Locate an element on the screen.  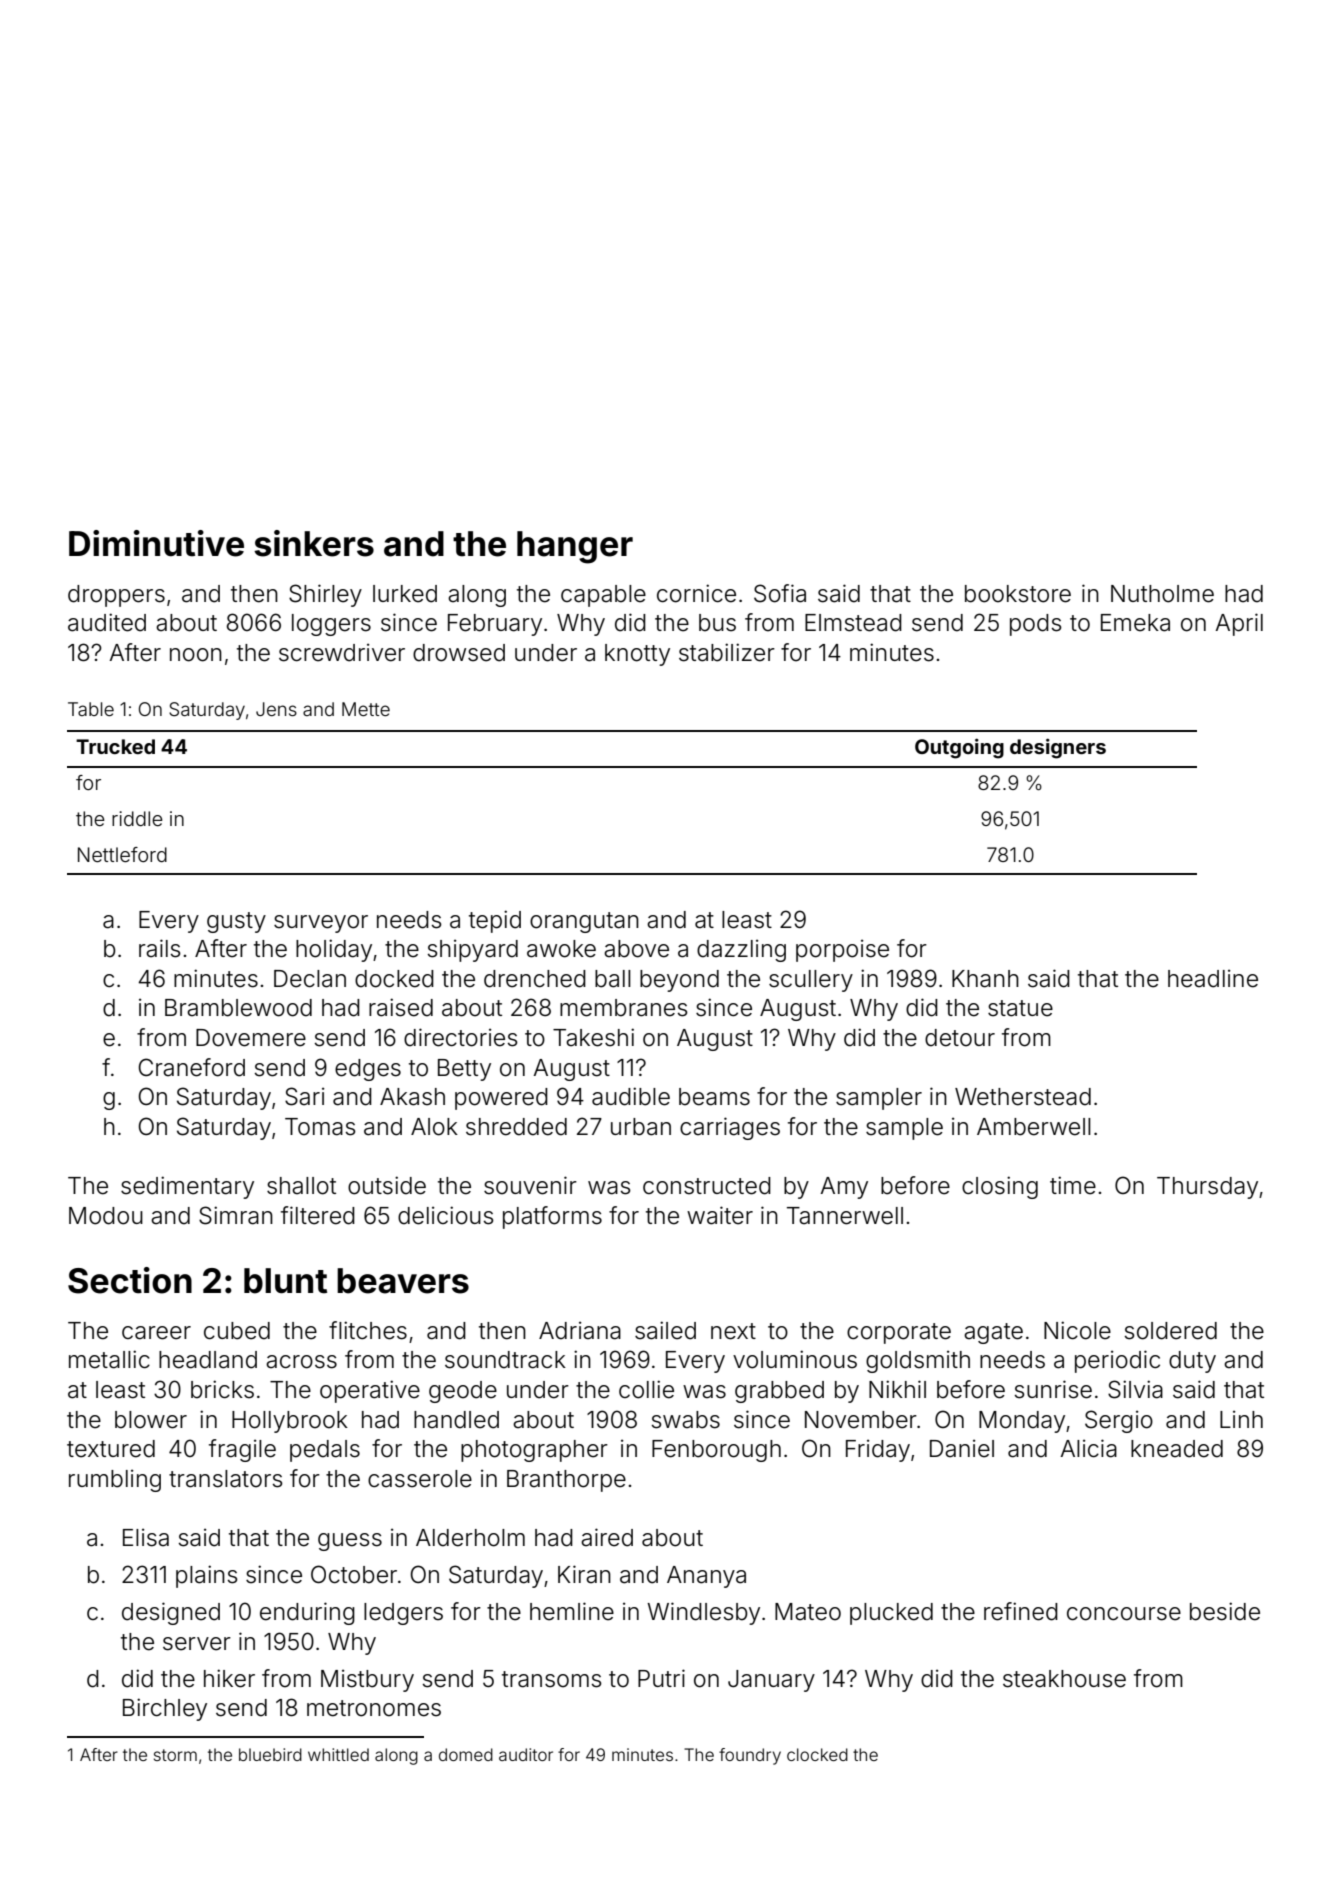
steakhouse is located at coordinates (1064, 1679).
